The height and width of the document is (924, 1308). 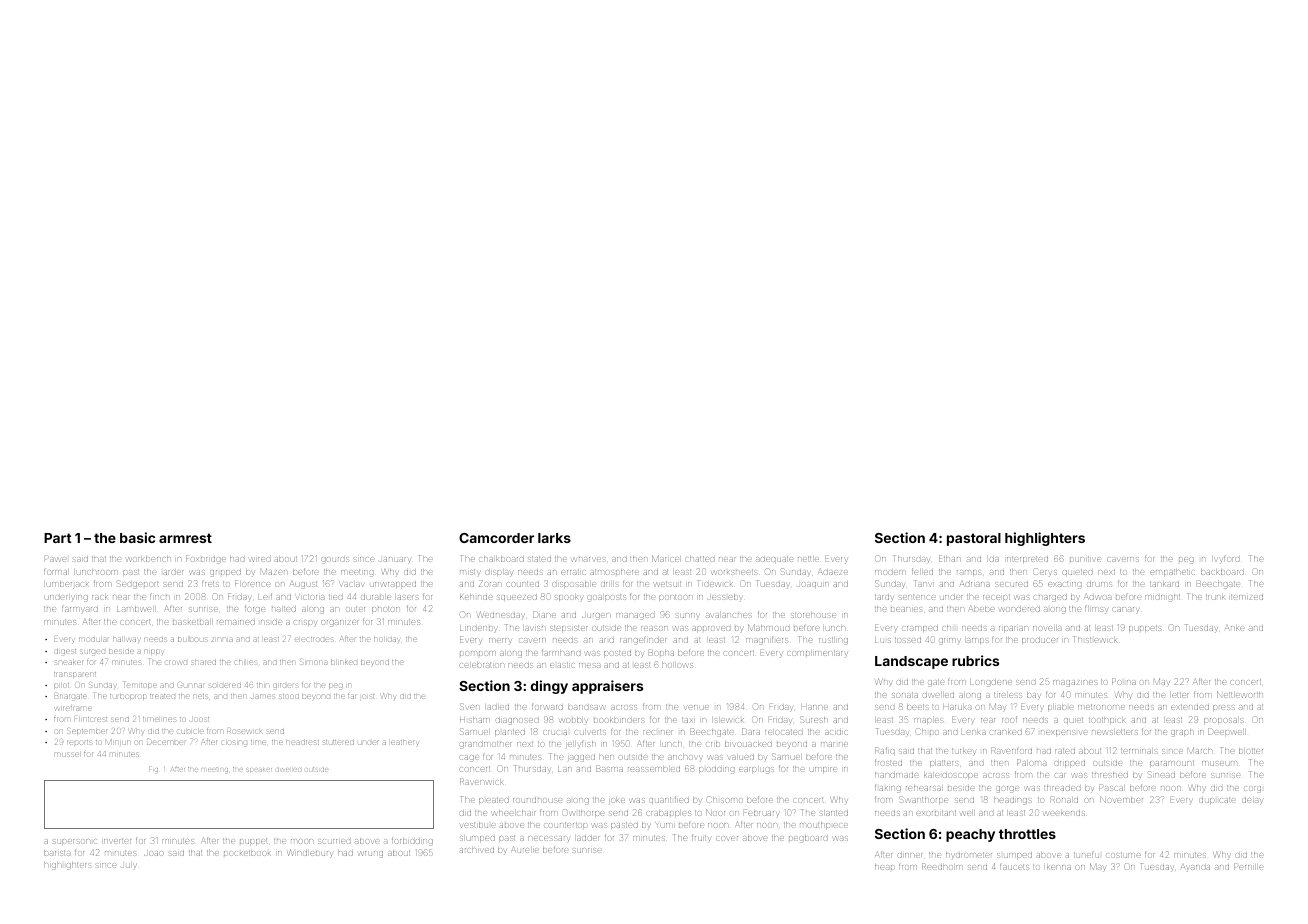 What do you see at coordinates (244, 731) in the document?
I see `Rosewick` at bounding box center [244, 731].
